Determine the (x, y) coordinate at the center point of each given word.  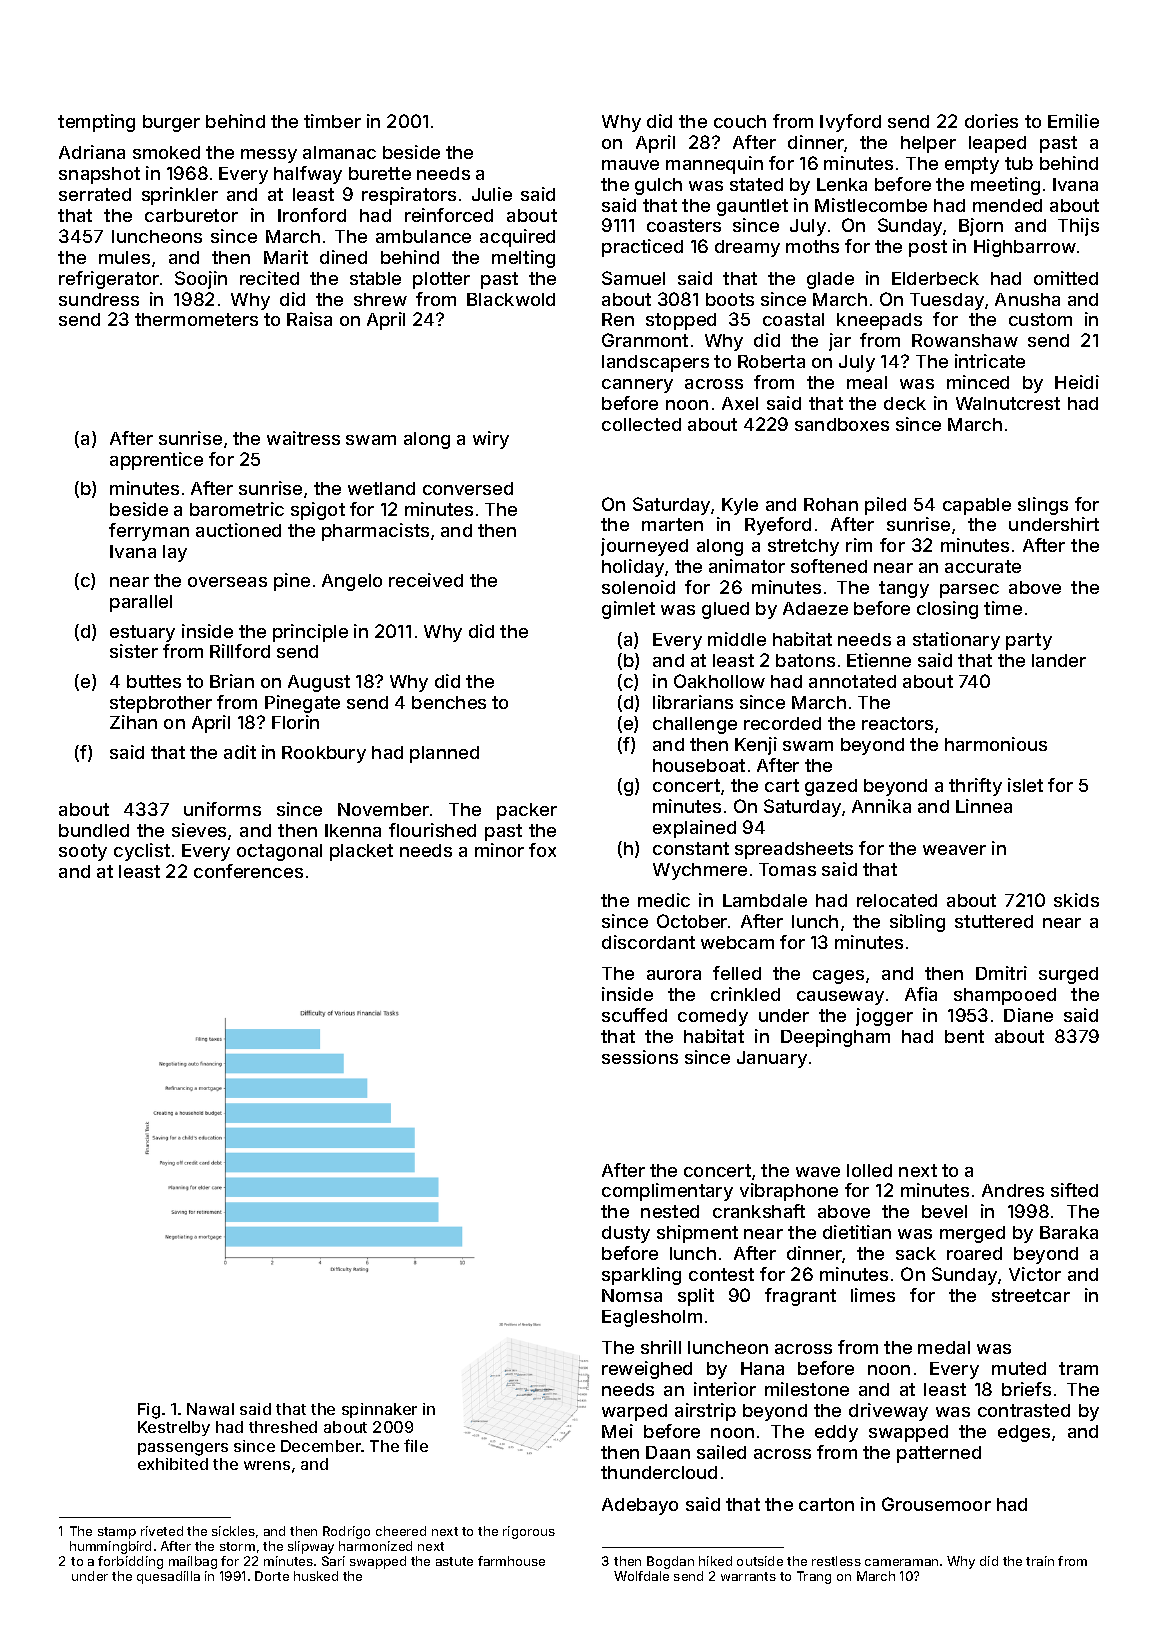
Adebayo (640, 1506)
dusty (626, 1234)
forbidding (130, 1562)
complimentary (667, 1192)
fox (542, 850)
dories (991, 121)
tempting (96, 123)
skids (1076, 900)
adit (240, 752)
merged (972, 1234)
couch (740, 121)
